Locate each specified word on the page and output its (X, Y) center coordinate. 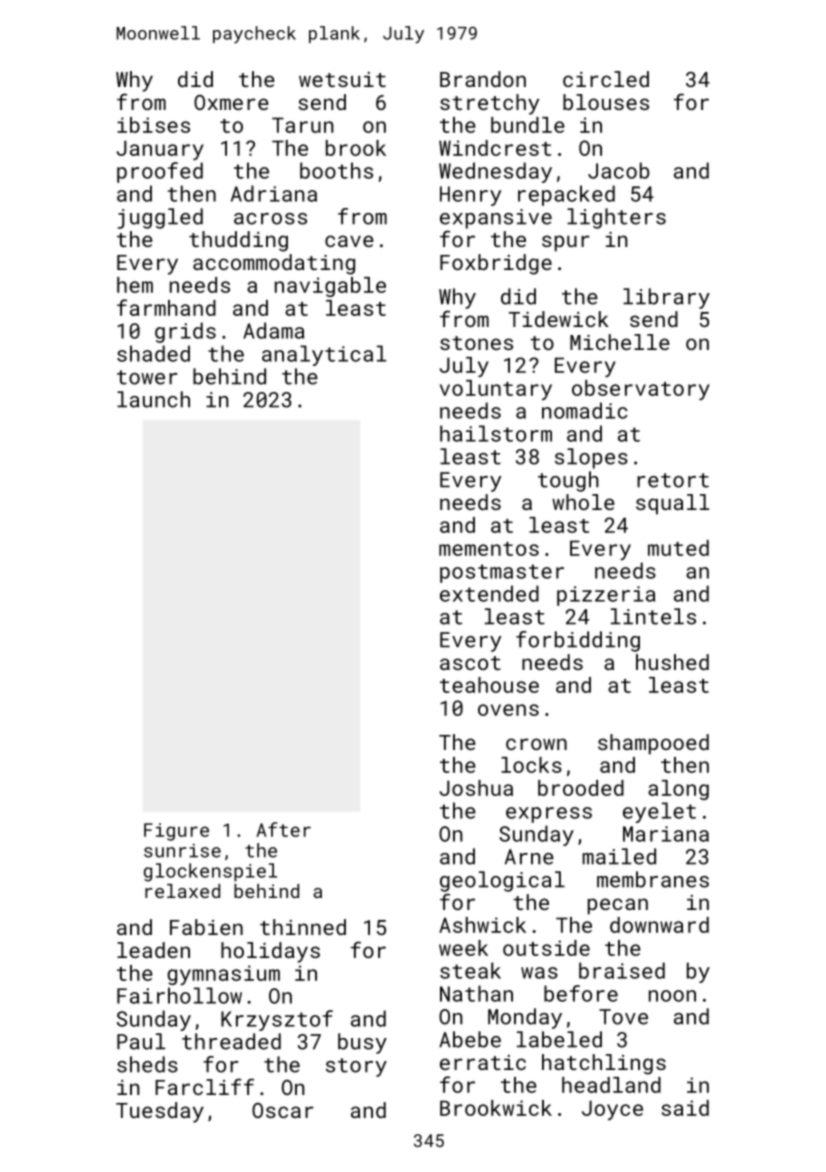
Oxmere (231, 102)
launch (153, 399)
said (685, 1108)
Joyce (612, 1110)
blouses (606, 102)
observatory (641, 390)
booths (336, 170)
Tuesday (160, 1112)
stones (476, 343)
